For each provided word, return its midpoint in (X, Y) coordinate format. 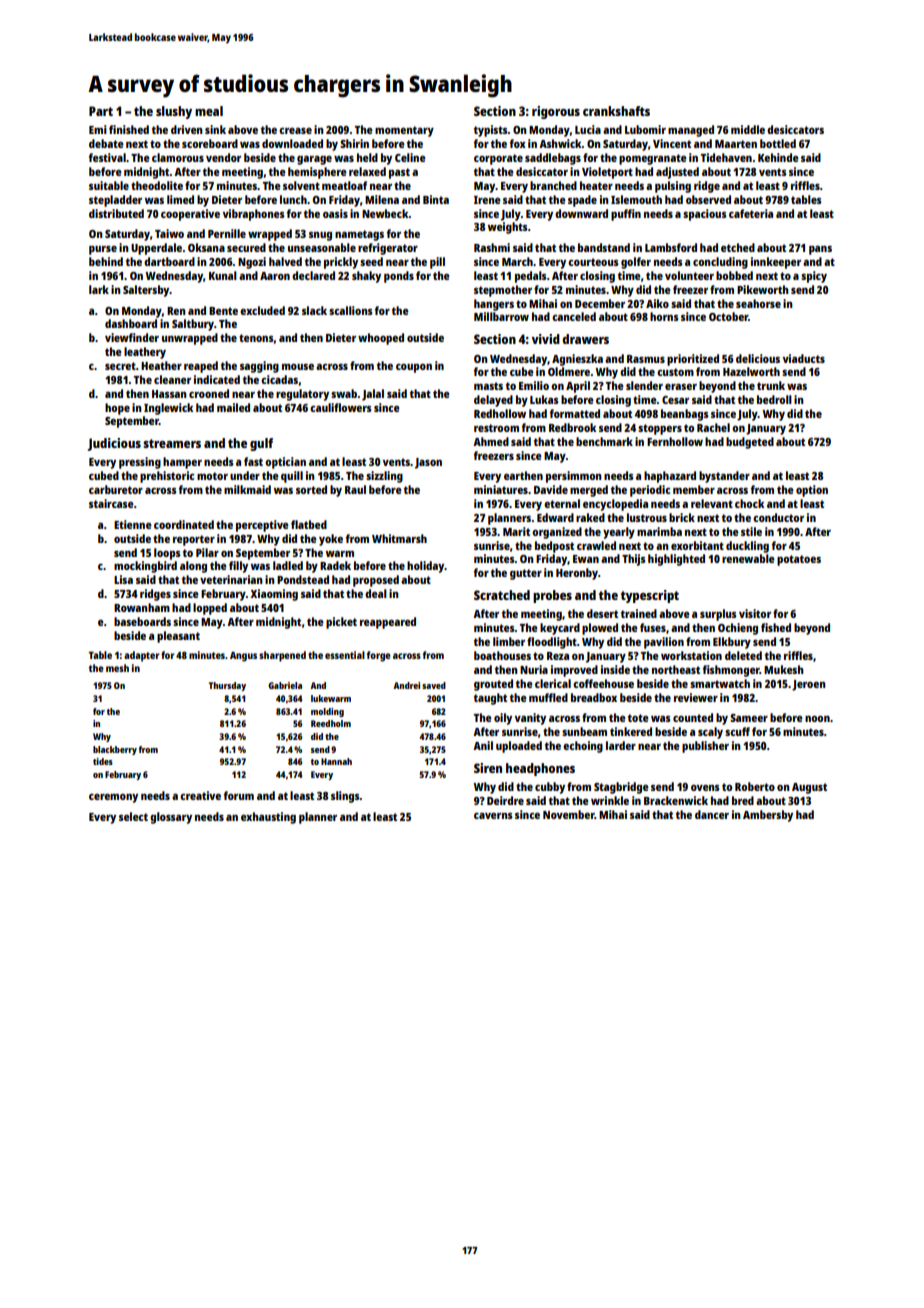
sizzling (384, 477)
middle (748, 129)
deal (376, 593)
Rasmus (646, 359)
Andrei (406, 685)
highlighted (676, 560)
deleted (743, 655)
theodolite (157, 185)
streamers (172, 443)
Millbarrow (501, 316)
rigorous (556, 112)
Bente (223, 311)
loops (167, 554)
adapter (142, 656)
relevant (712, 503)
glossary (171, 818)
